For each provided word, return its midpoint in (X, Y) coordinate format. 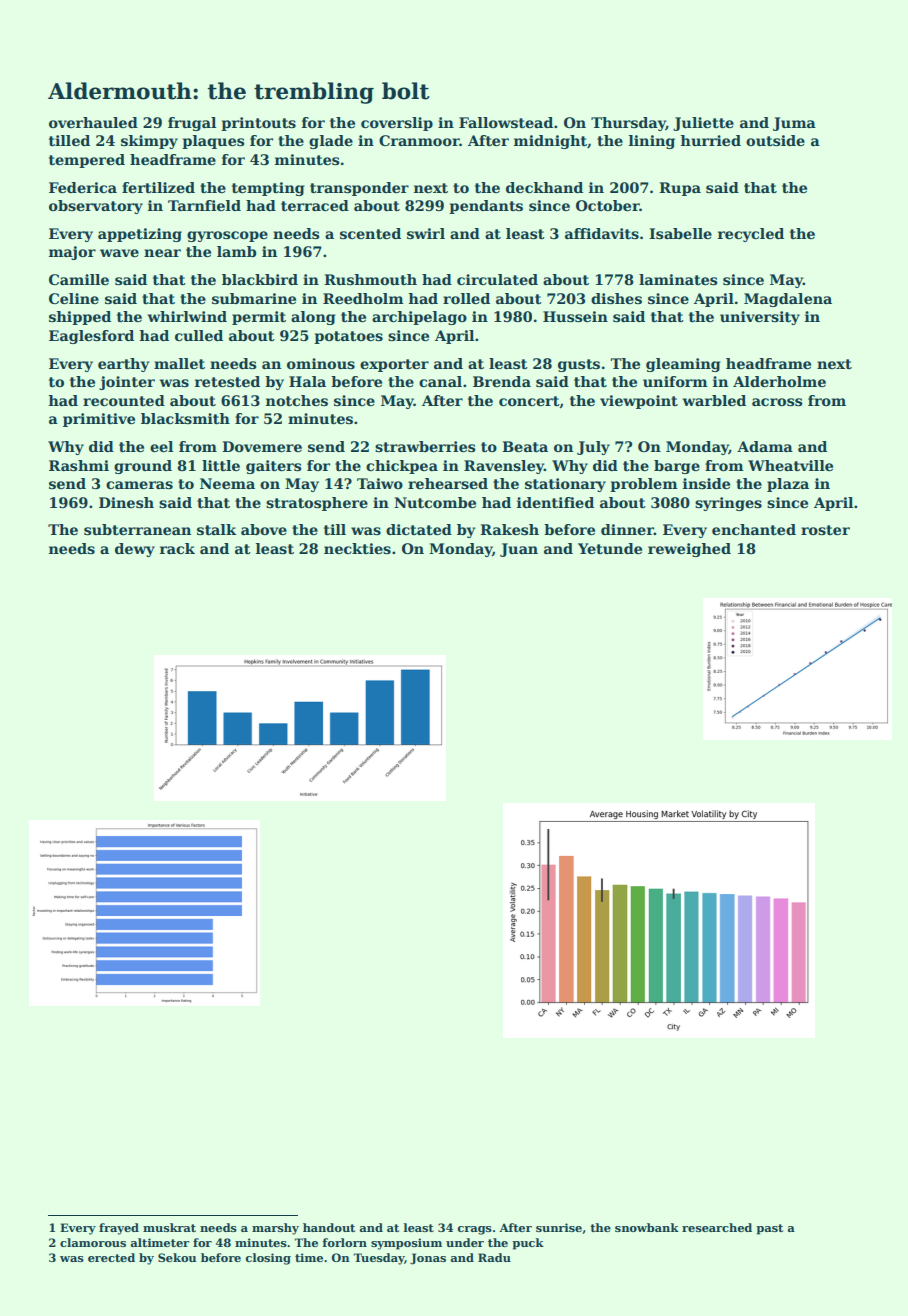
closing (268, 1259)
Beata (525, 446)
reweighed (689, 550)
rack (177, 548)
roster (825, 530)
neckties (357, 548)
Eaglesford (91, 337)
